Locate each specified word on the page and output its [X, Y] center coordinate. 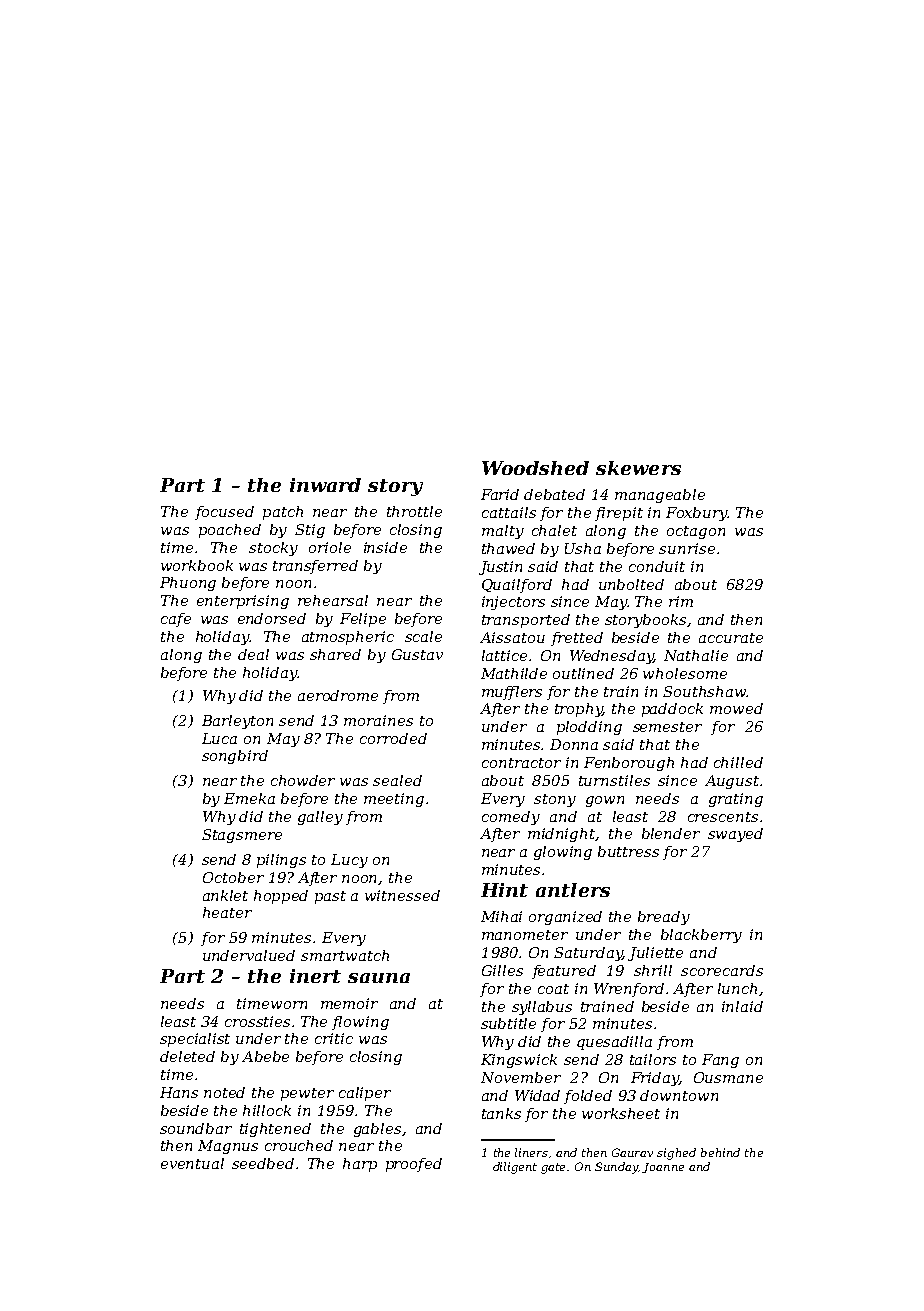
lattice [504, 655]
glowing [563, 853]
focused [224, 513]
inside [385, 547]
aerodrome [338, 695]
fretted [577, 639]
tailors [653, 1059]
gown [605, 801]
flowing [360, 1023]
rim [681, 601]
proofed [414, 1165]
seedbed [263, 1163]
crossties [257, 1021]
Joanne [663, 1168]
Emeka [249, 798]
